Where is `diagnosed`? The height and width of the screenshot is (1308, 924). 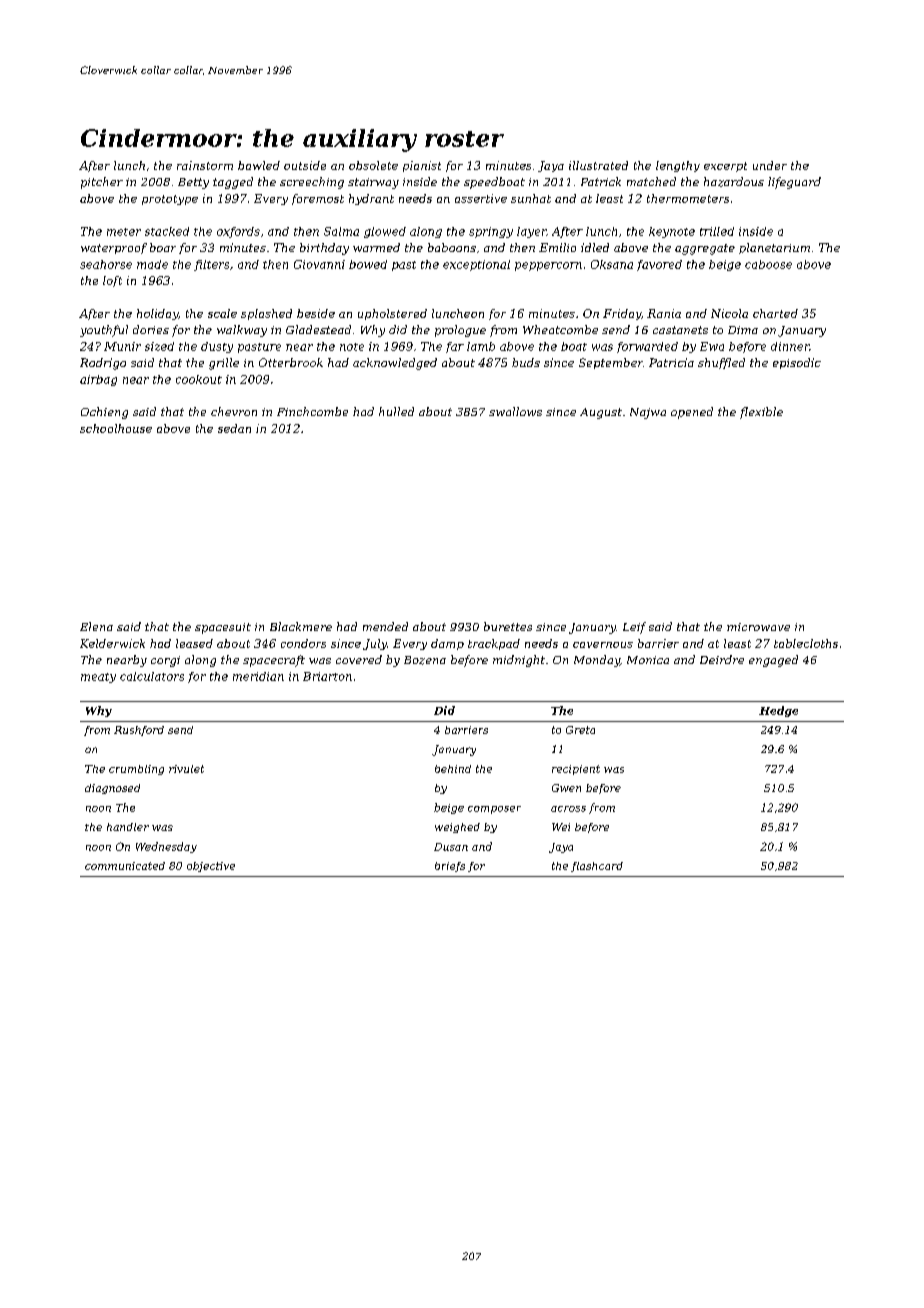 diagnosed is located at coordinates (112, 789).
